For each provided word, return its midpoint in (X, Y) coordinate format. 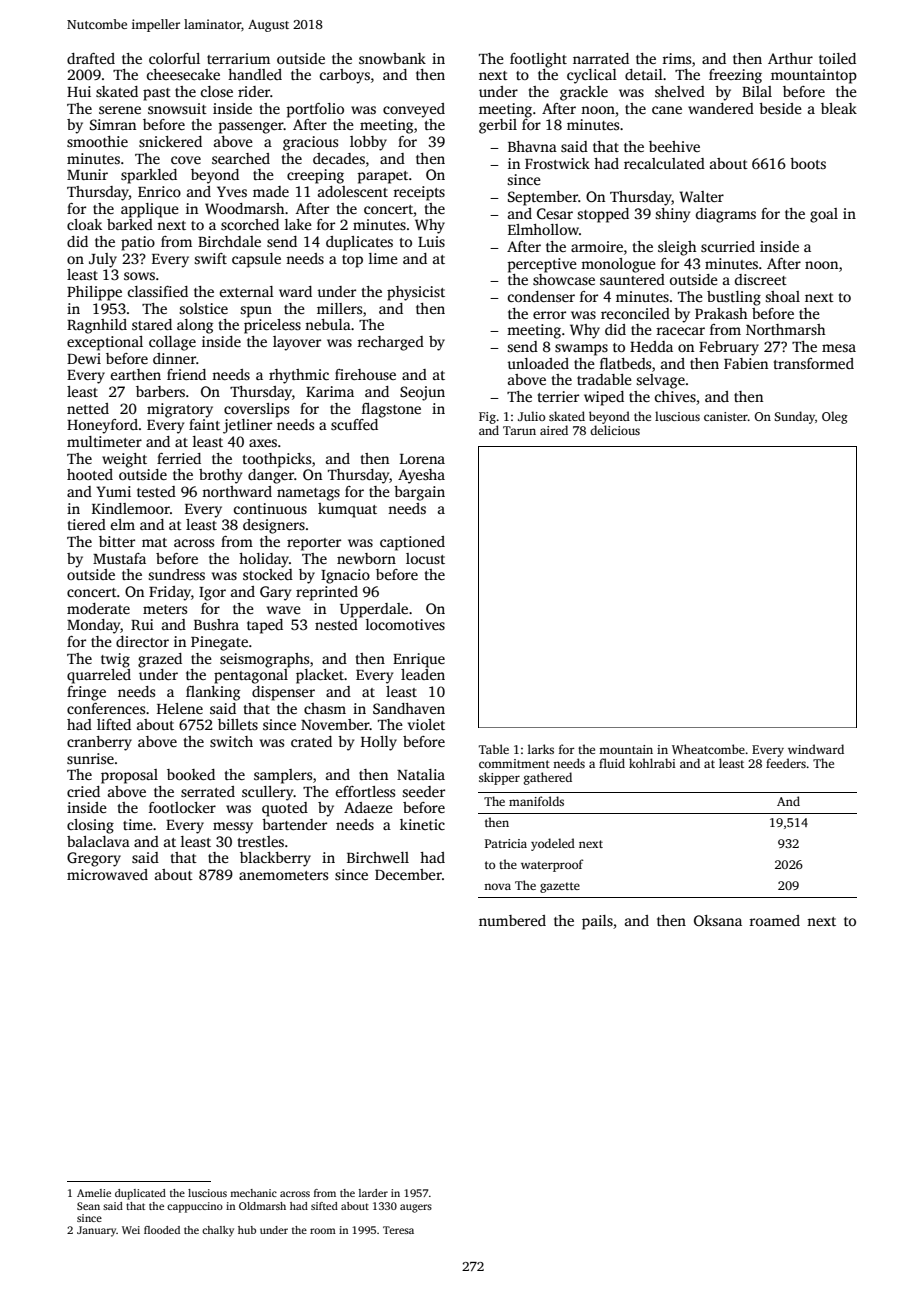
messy (233, 828)
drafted (91, 58)
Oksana (718, 920)
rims (676, 58)
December (408, 874)
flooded (162, 1230)
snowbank (392, 58)
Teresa (398, 1230)
